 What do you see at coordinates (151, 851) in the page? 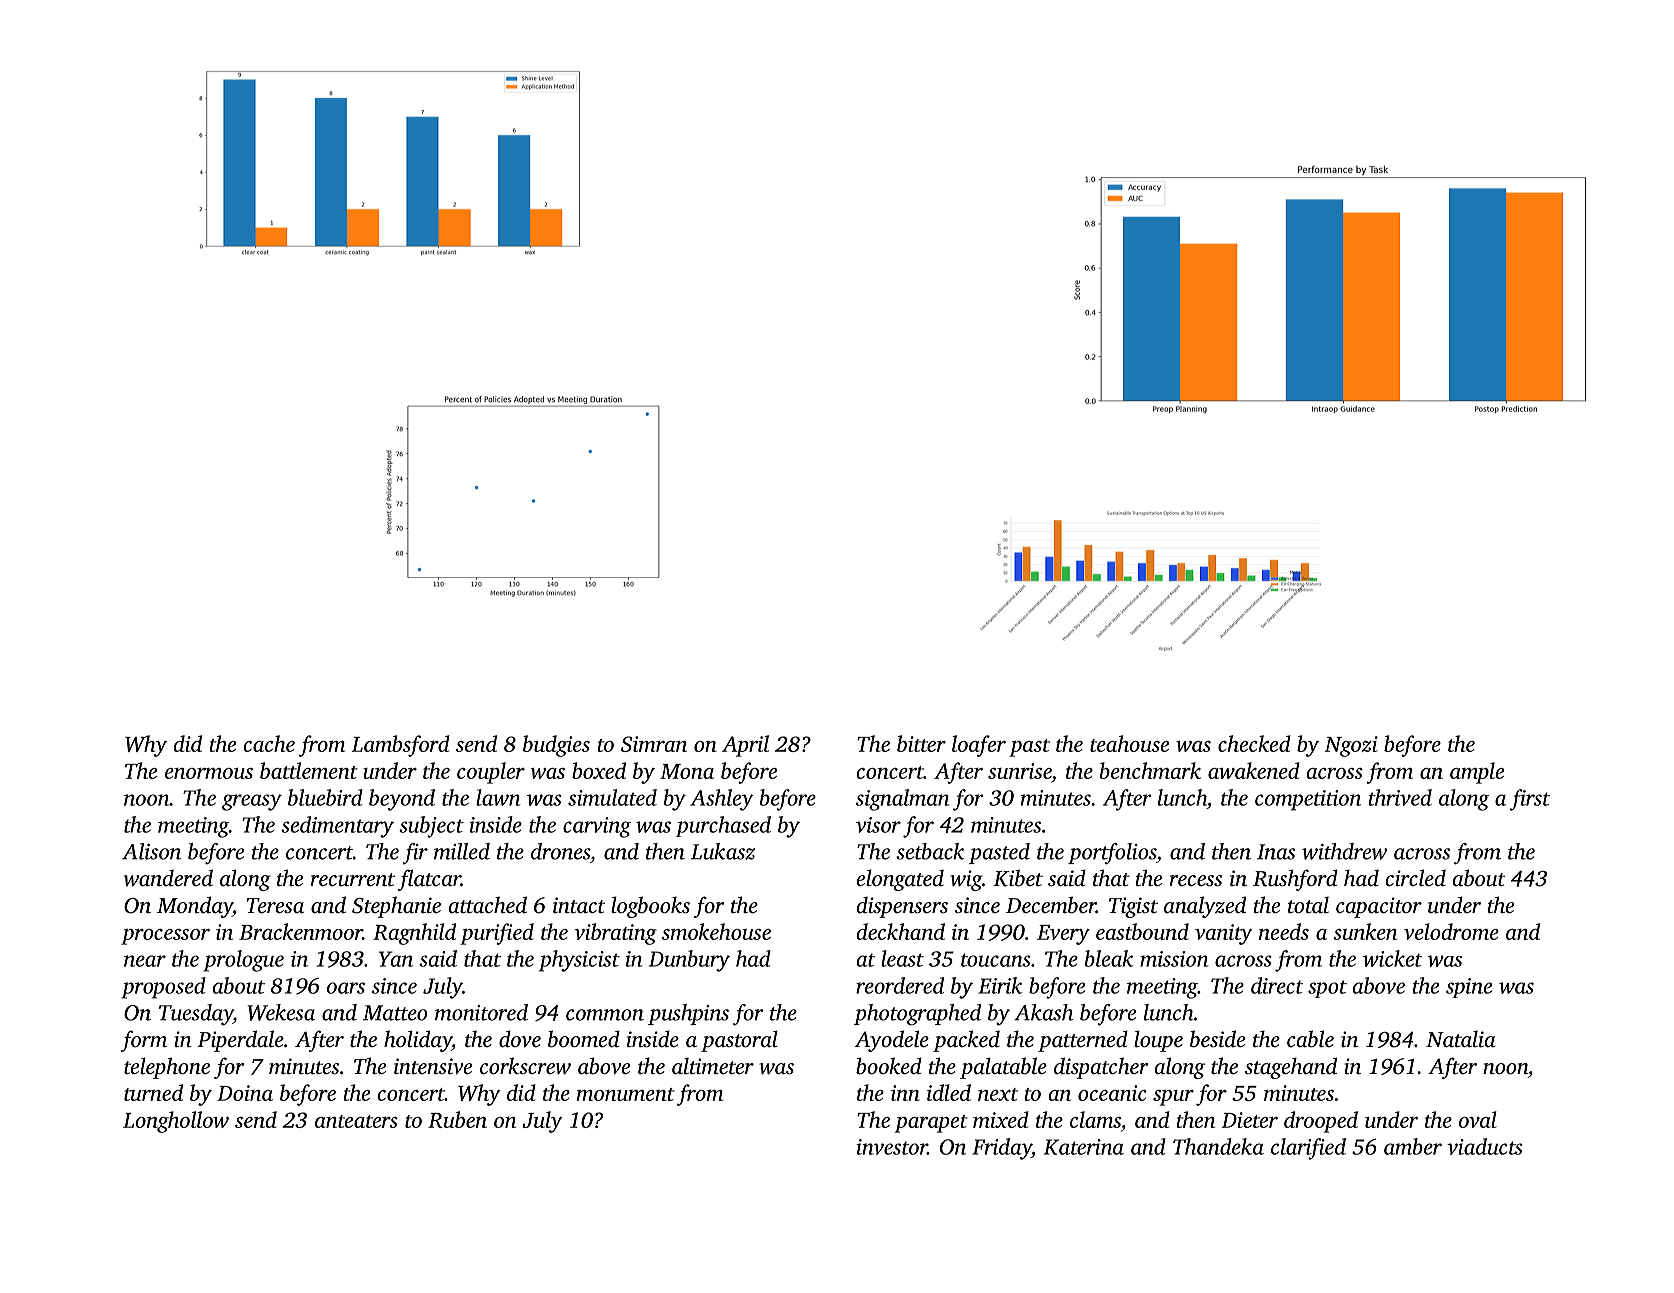
I see `Alison` at bounding box center [151, 851].
